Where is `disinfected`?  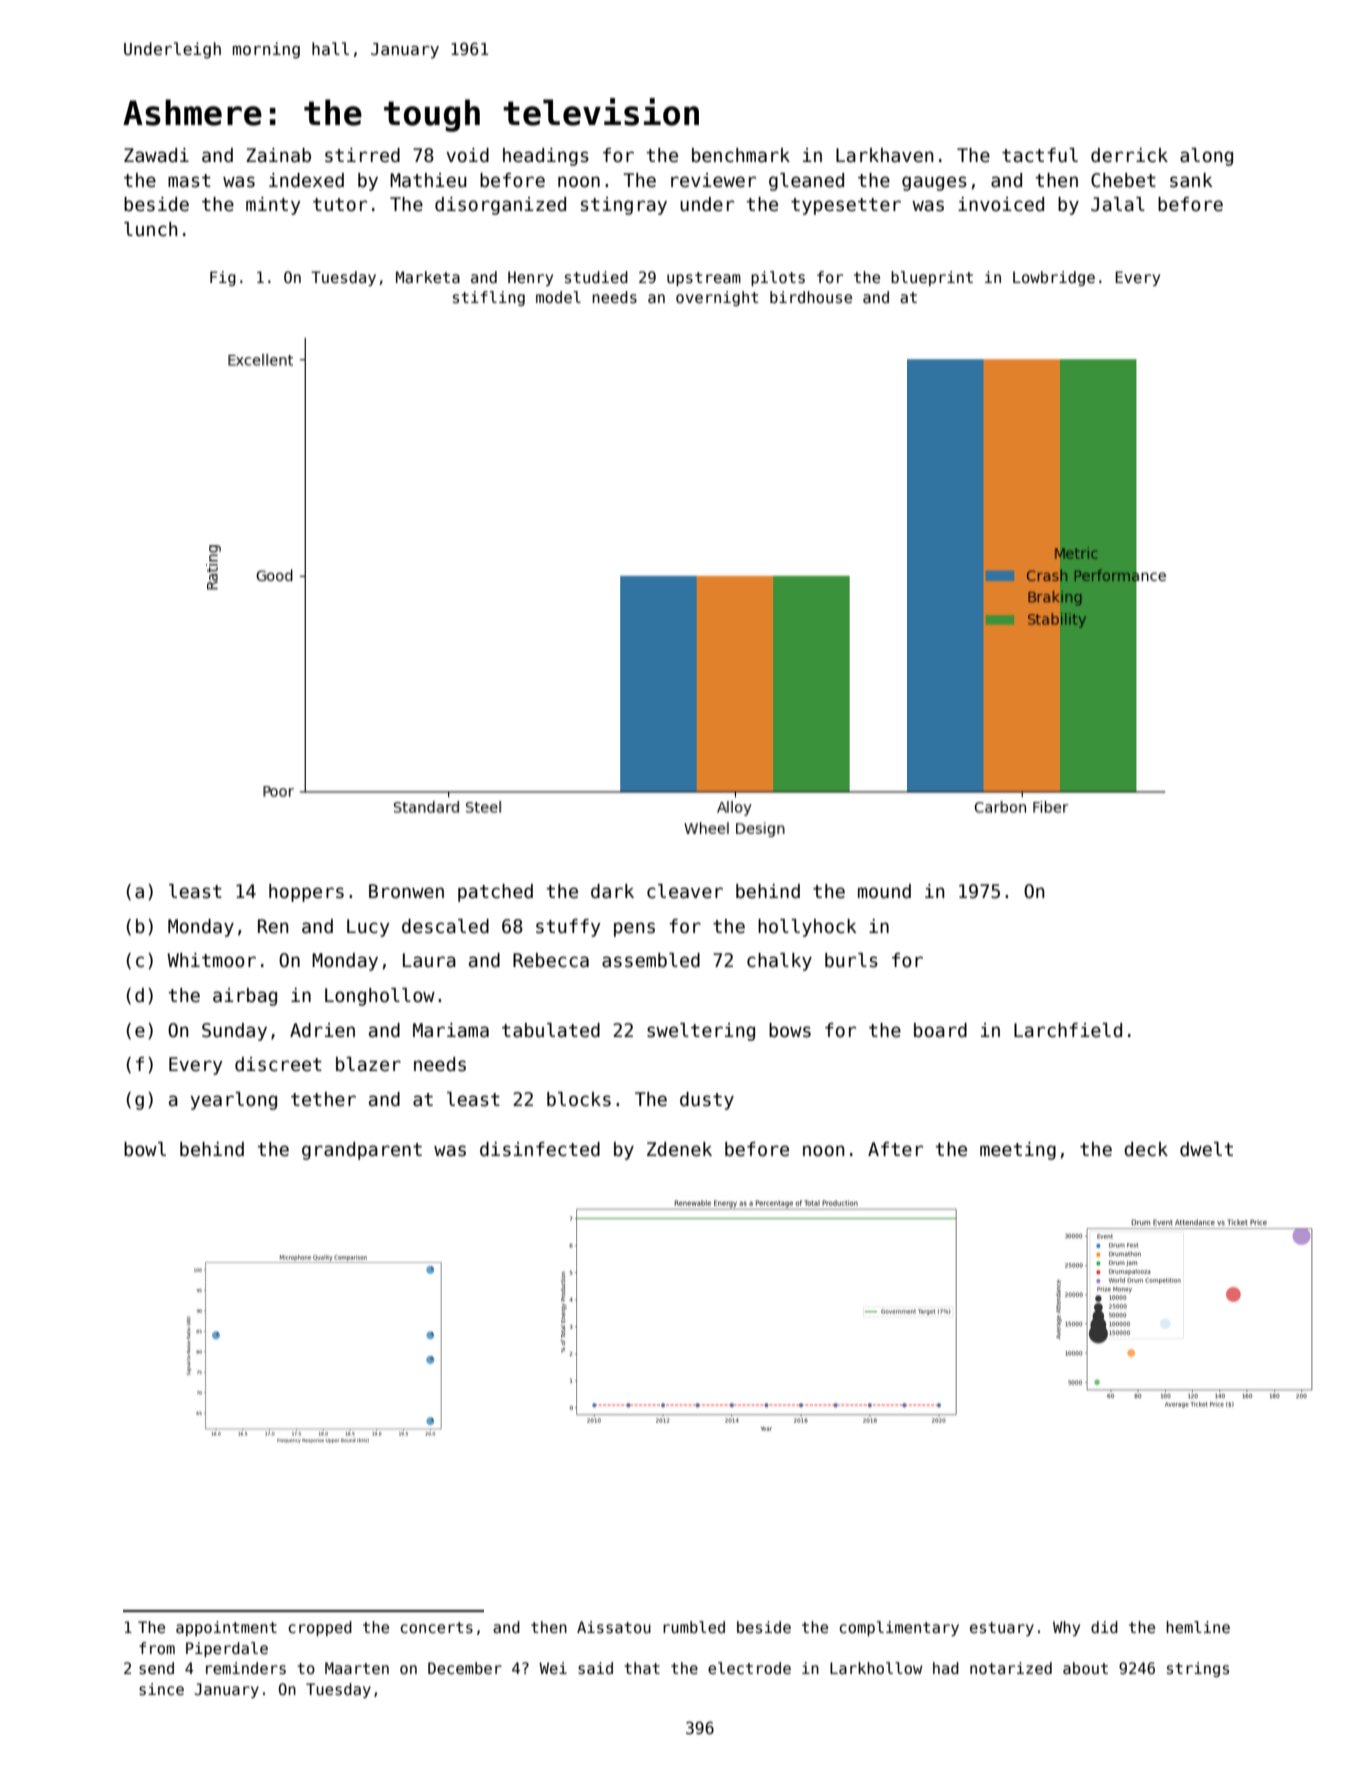
disinfected is located at coordinates (540, 1149).
